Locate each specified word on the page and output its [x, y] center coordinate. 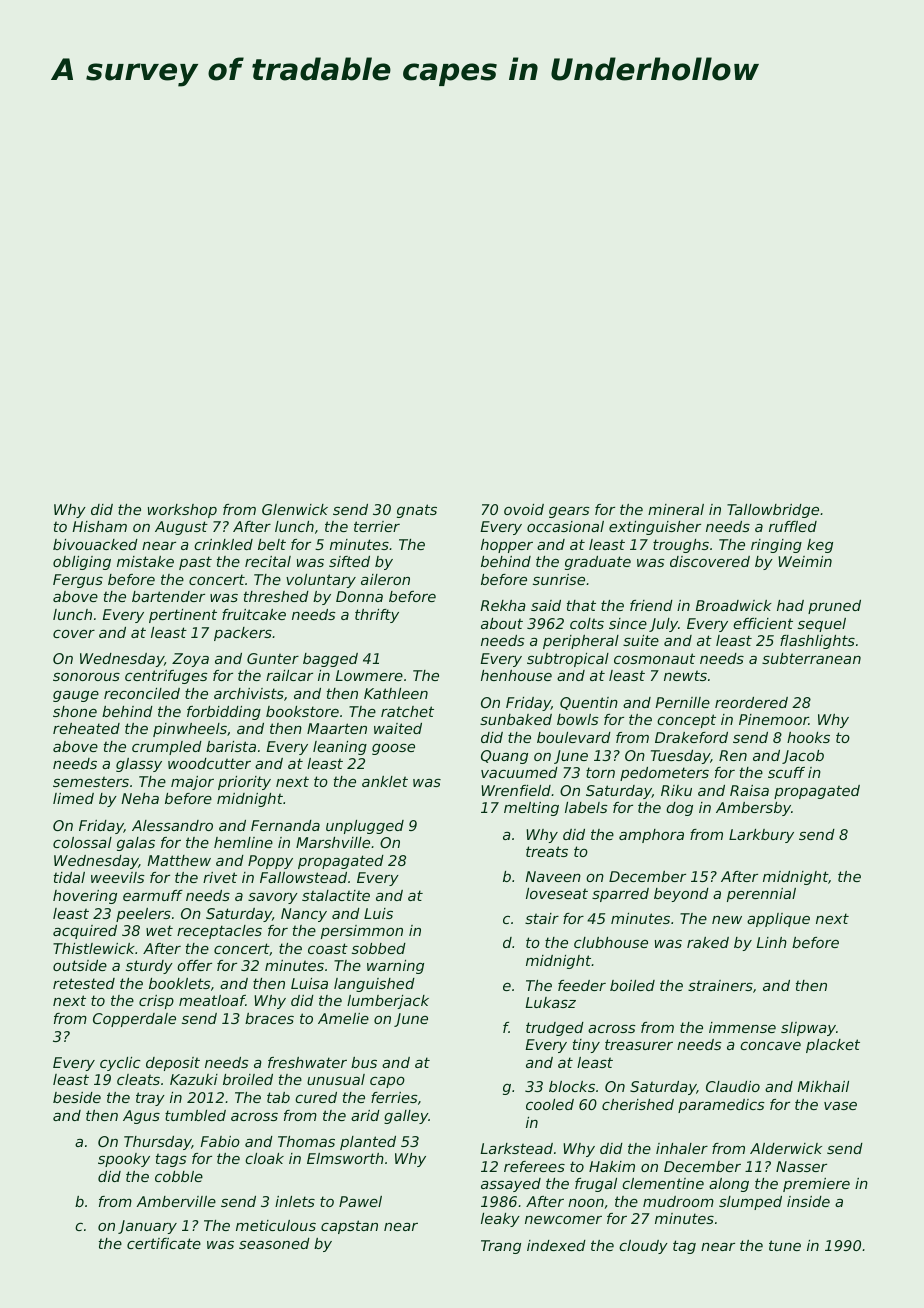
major [192, 783]
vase [840, 1106]
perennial [761, 895]
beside [77, 1097]
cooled [550, 1104]
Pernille [682, 702]
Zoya [190, 660]
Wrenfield [516, 790]
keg [820, 546]
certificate [164, 1243]
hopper [507, 546]
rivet [220, 877]
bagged [330, 660]
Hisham [99, 526]
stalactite [336, 895]
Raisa [749, 790]
